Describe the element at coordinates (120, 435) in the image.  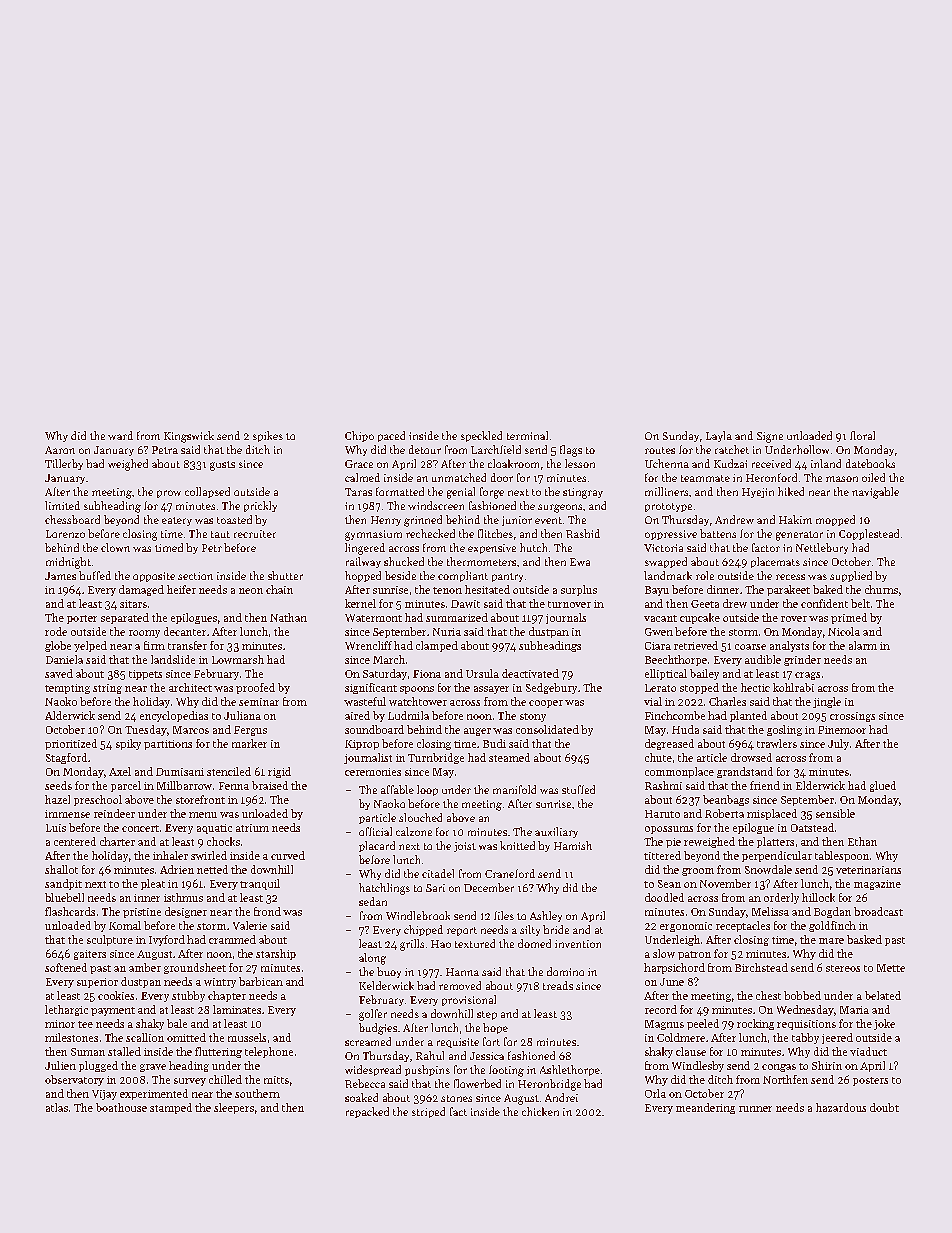
I see `ward` at that location.
